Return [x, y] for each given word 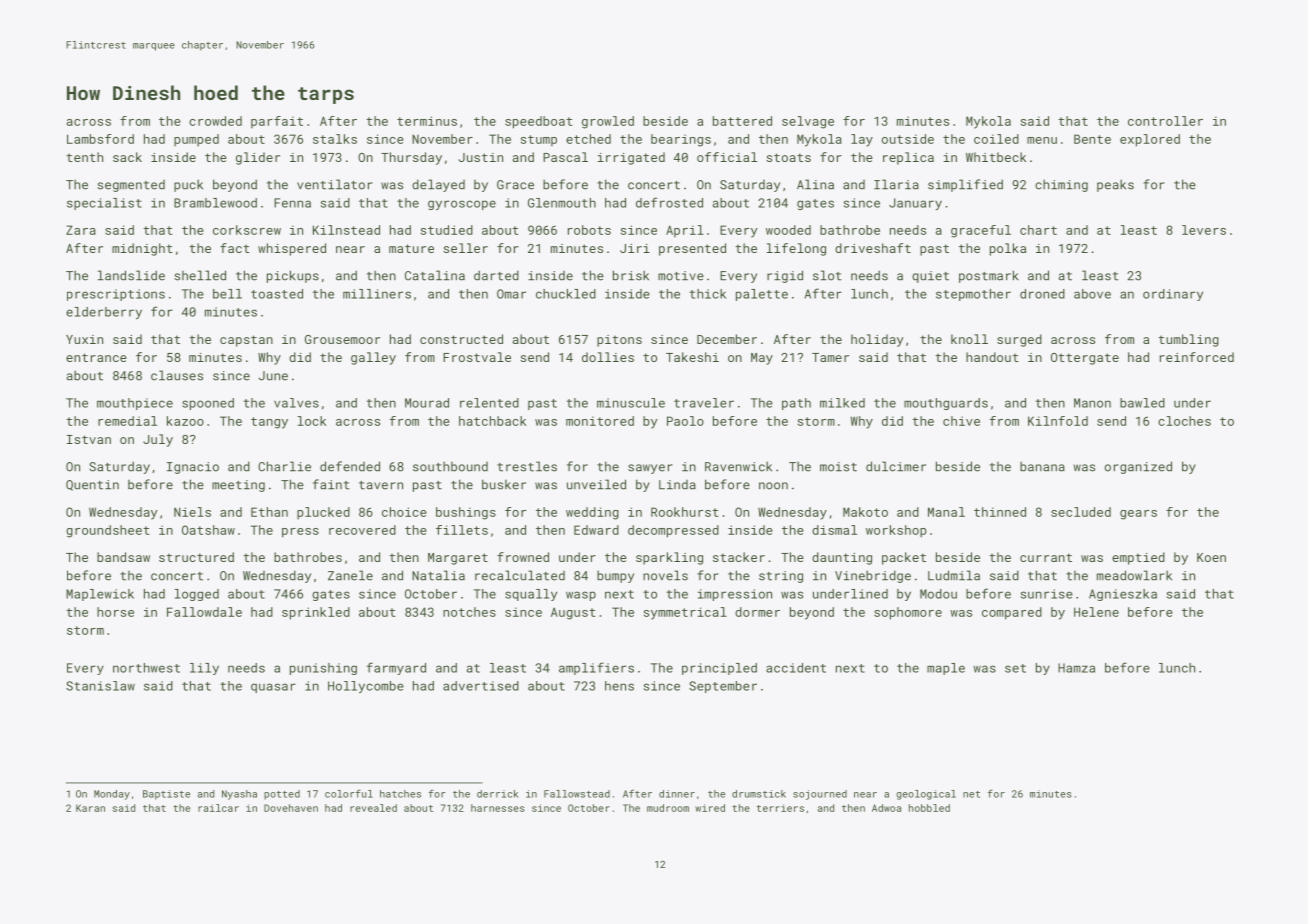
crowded [215, 121]
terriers [780, 808]
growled [608, 122]
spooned [208, 404]
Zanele [350, 575]
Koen [1211, 557]
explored [1150, 140]
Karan [90, 808]
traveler [704, 403]
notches [469, 612]
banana [1042, 466]
